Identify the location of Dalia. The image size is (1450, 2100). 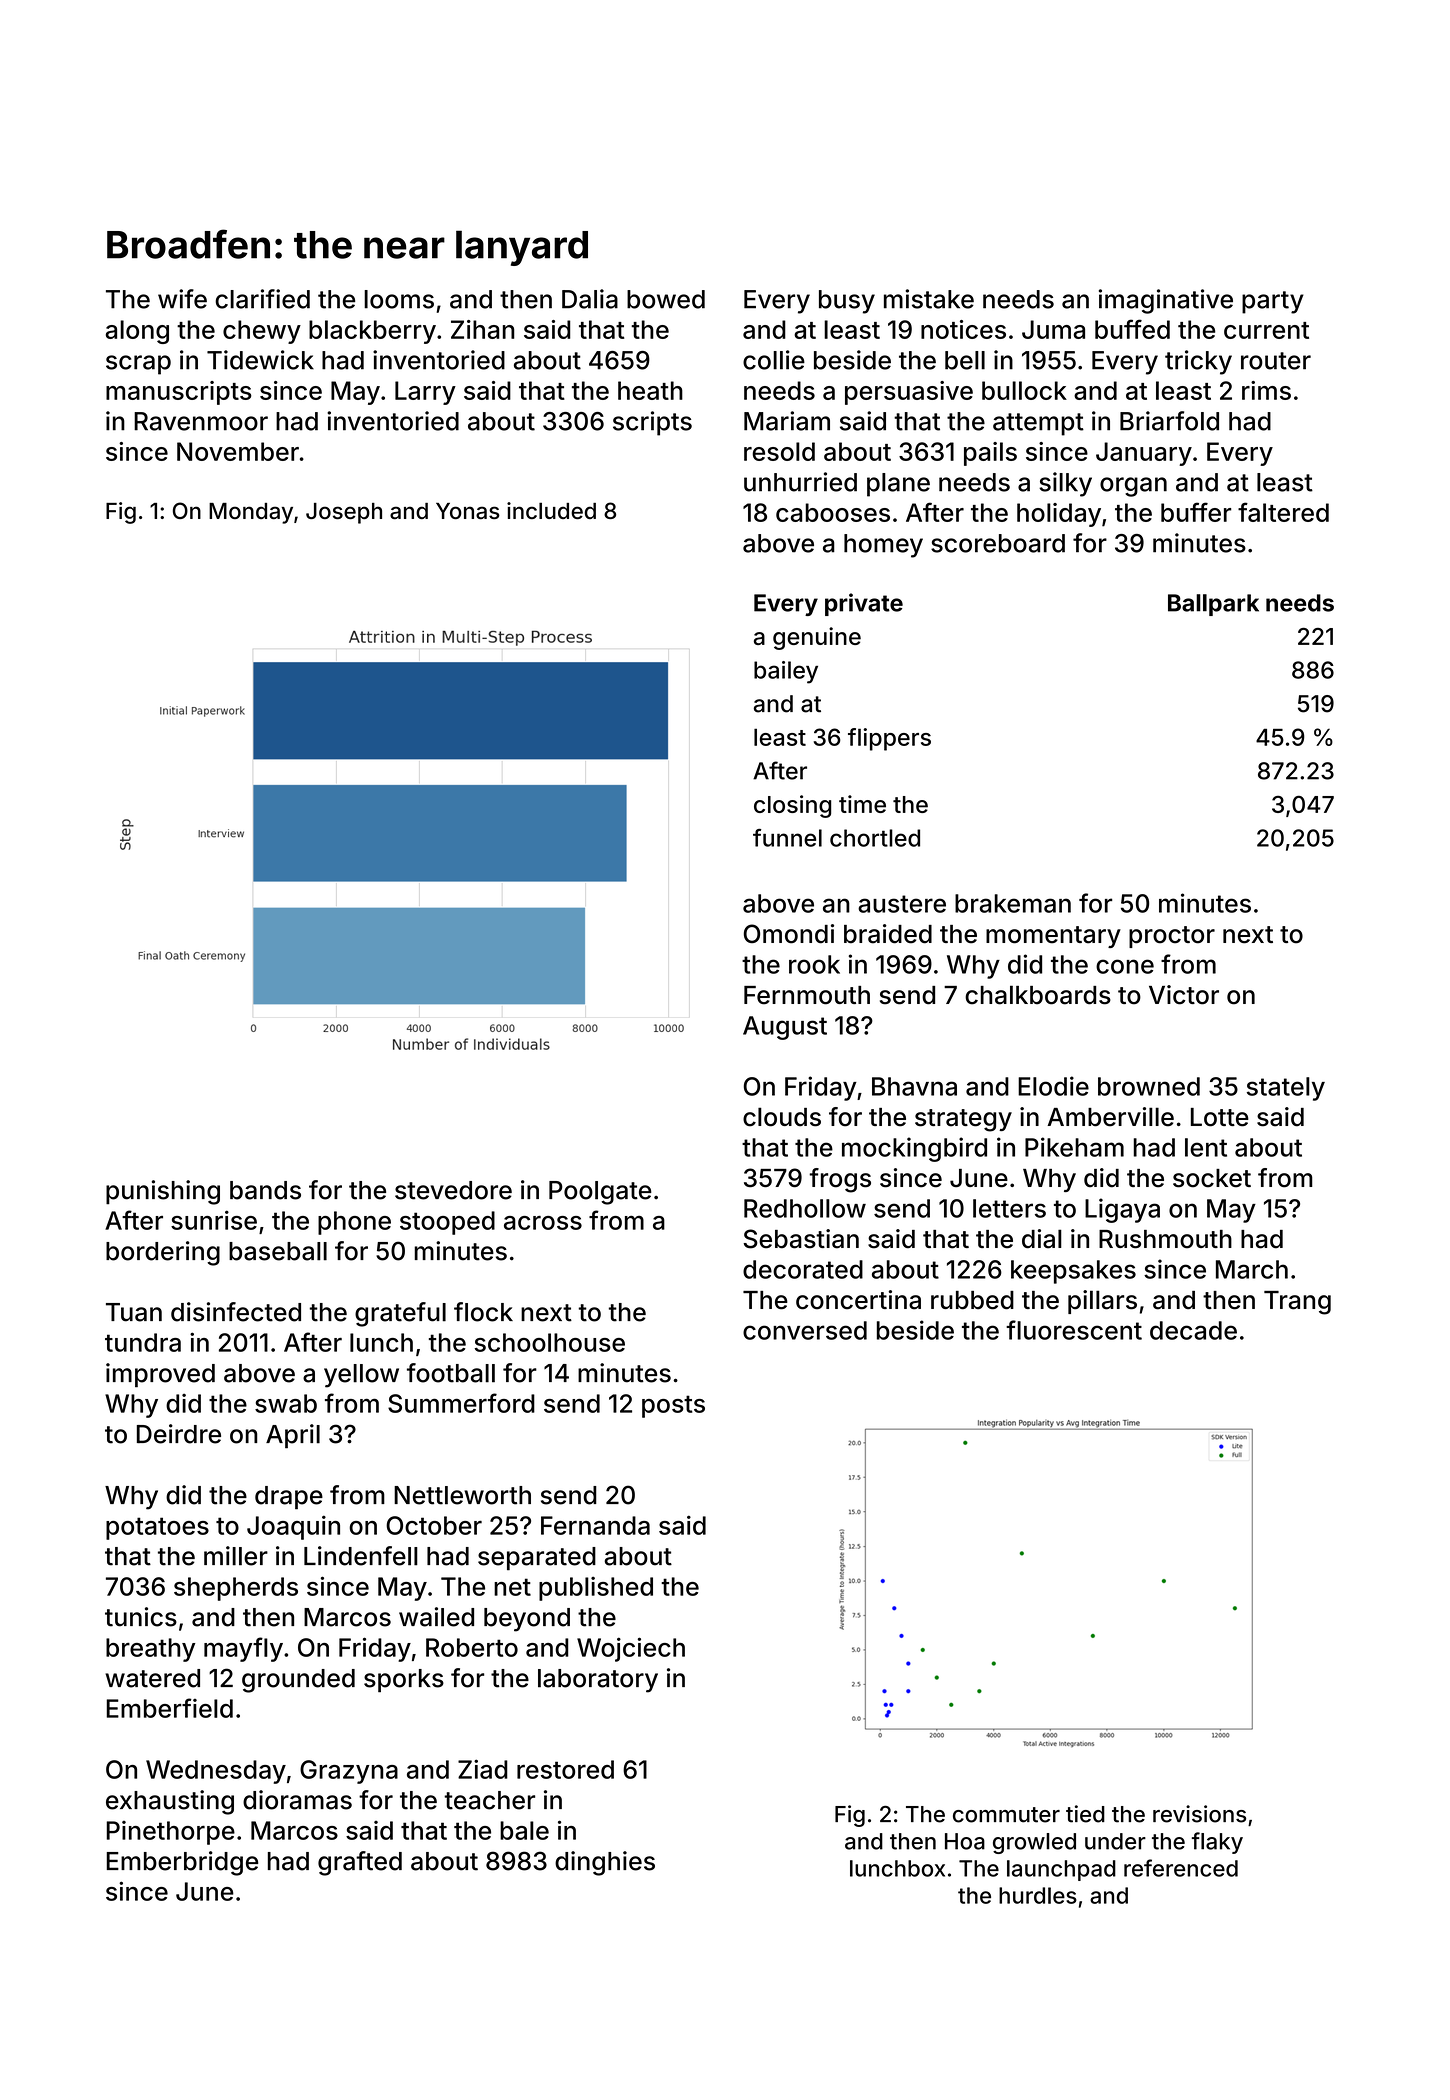
(590, 299).
